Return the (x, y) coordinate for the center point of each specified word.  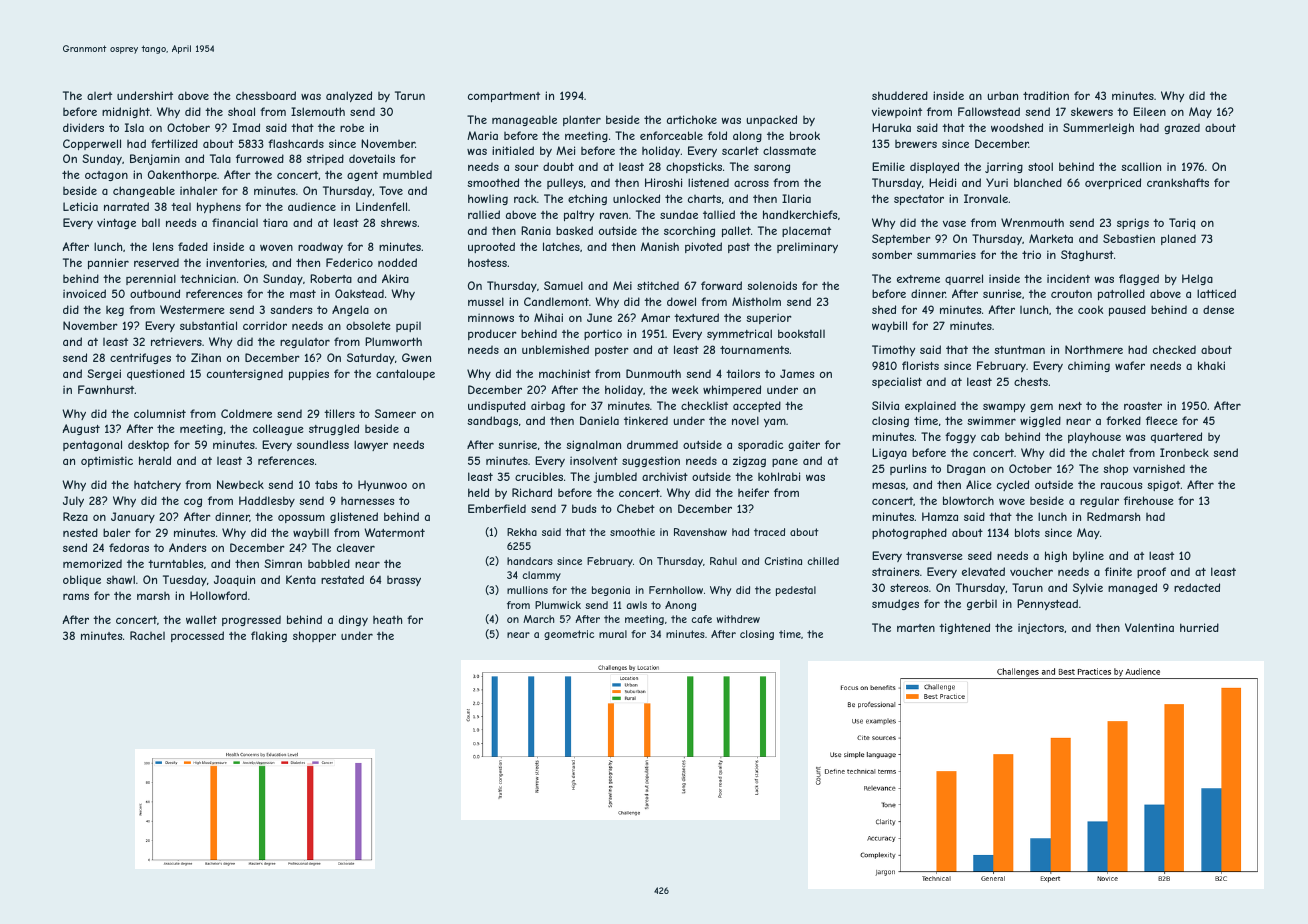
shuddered (900, 95)
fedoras (129, 547)
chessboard (266, 95)
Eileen (1149, 111)
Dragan (966, 469)
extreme (918, 279)
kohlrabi (779, 476)
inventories (235, 262)
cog (193, 502)
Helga (1197, 279)
